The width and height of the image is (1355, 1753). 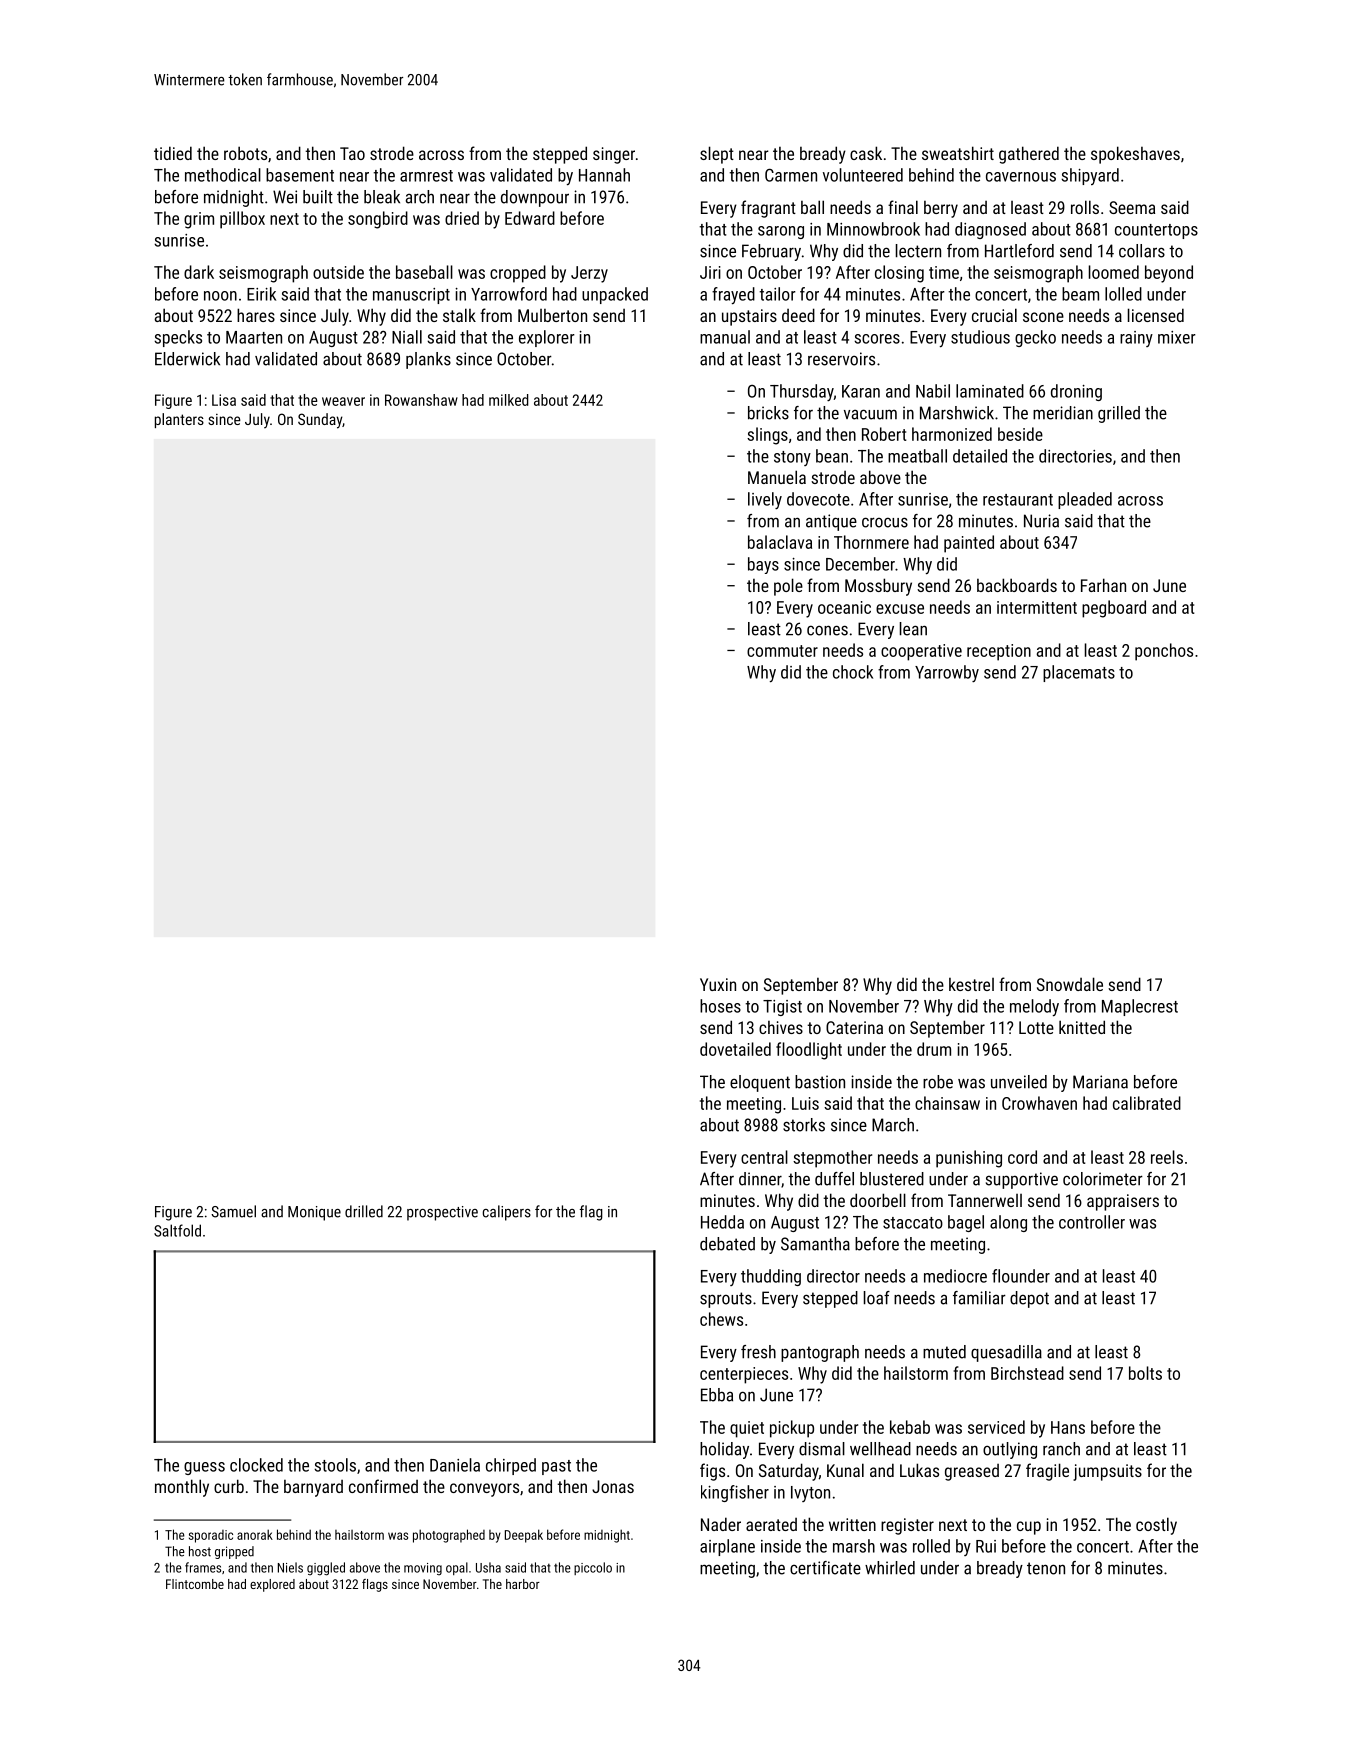 I want to click on Yuxin, so click(x=718, y=984).
